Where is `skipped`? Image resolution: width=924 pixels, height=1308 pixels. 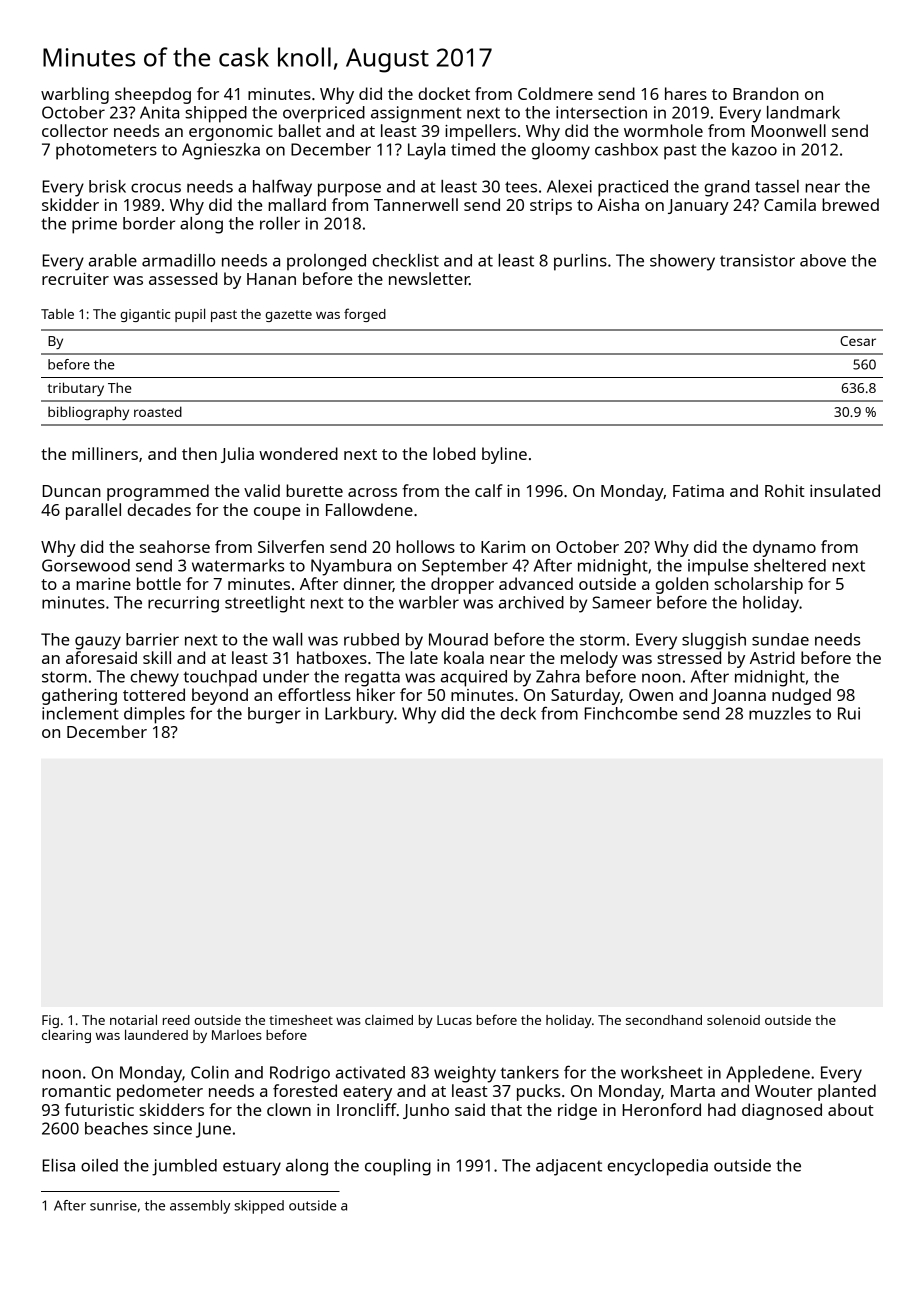 skipped is located at coordinates (259, 1207).
